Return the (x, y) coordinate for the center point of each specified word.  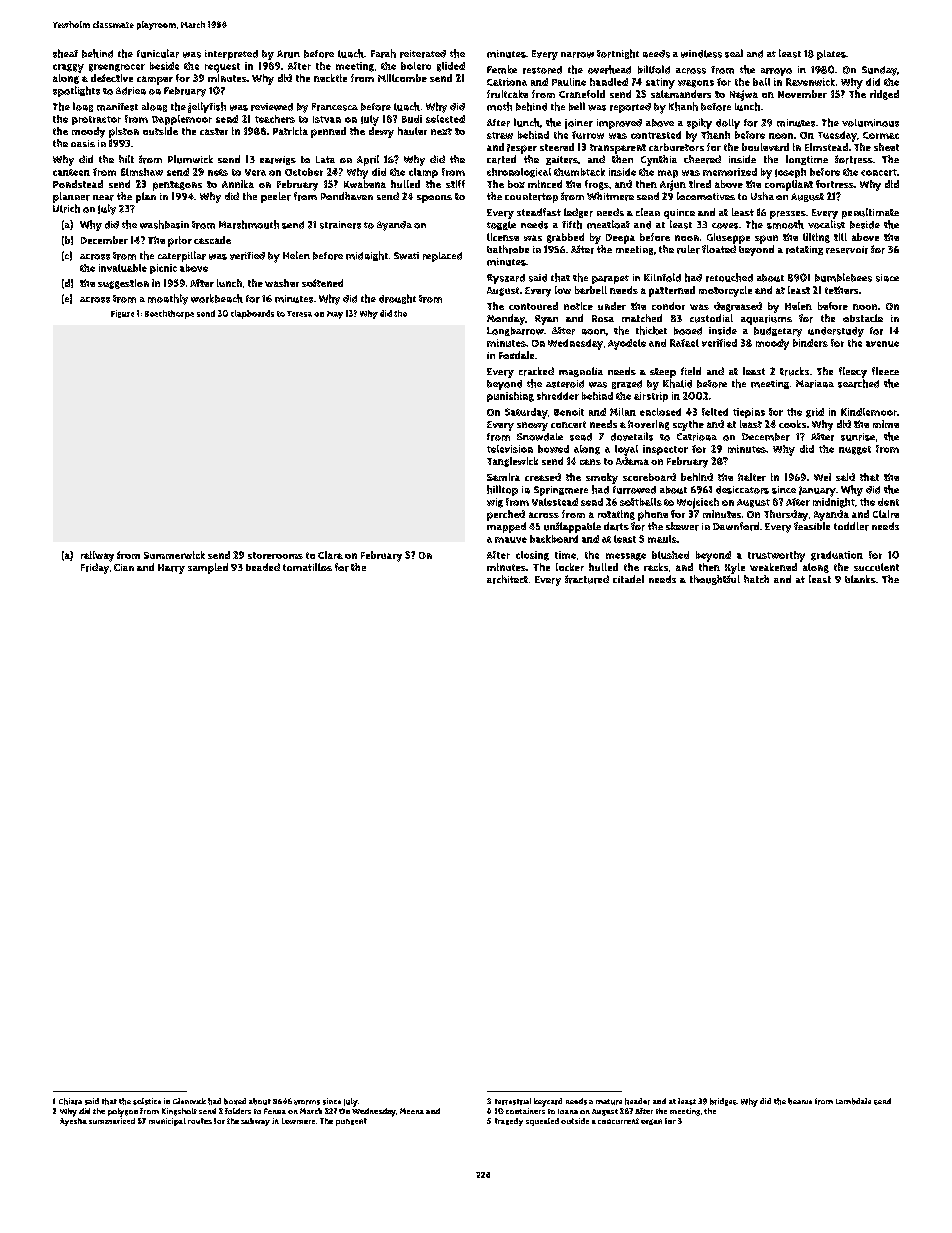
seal (734, 53)
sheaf (65, 53)
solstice (147, 1101)
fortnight (618, 54)
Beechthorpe (169, 314)
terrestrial (513, 1101)
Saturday (526, 413)
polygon (123, 1112)
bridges (723, 1102)
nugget (855, 450)
